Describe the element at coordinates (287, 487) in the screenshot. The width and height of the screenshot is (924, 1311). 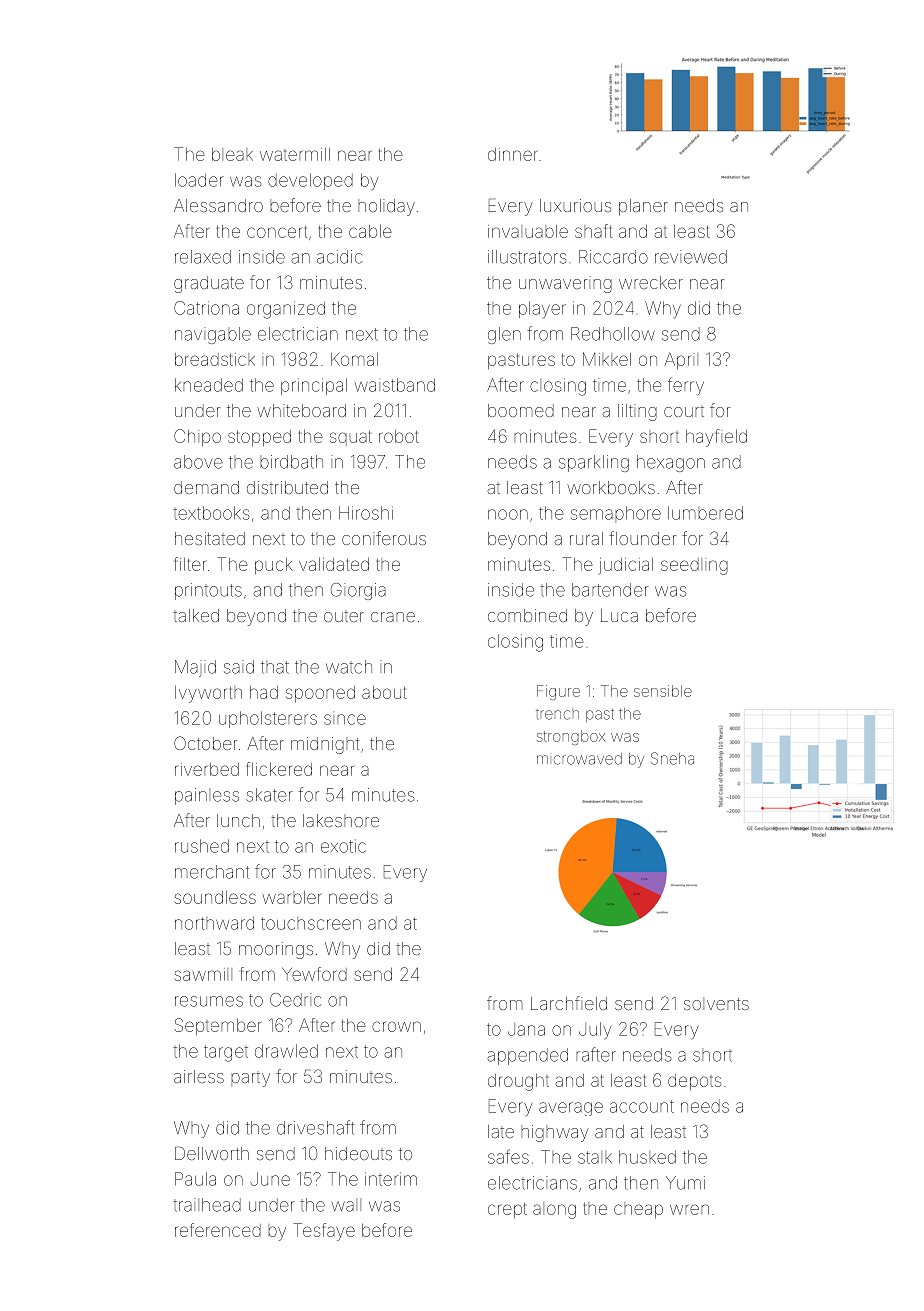
I see `distributed` at that location.
